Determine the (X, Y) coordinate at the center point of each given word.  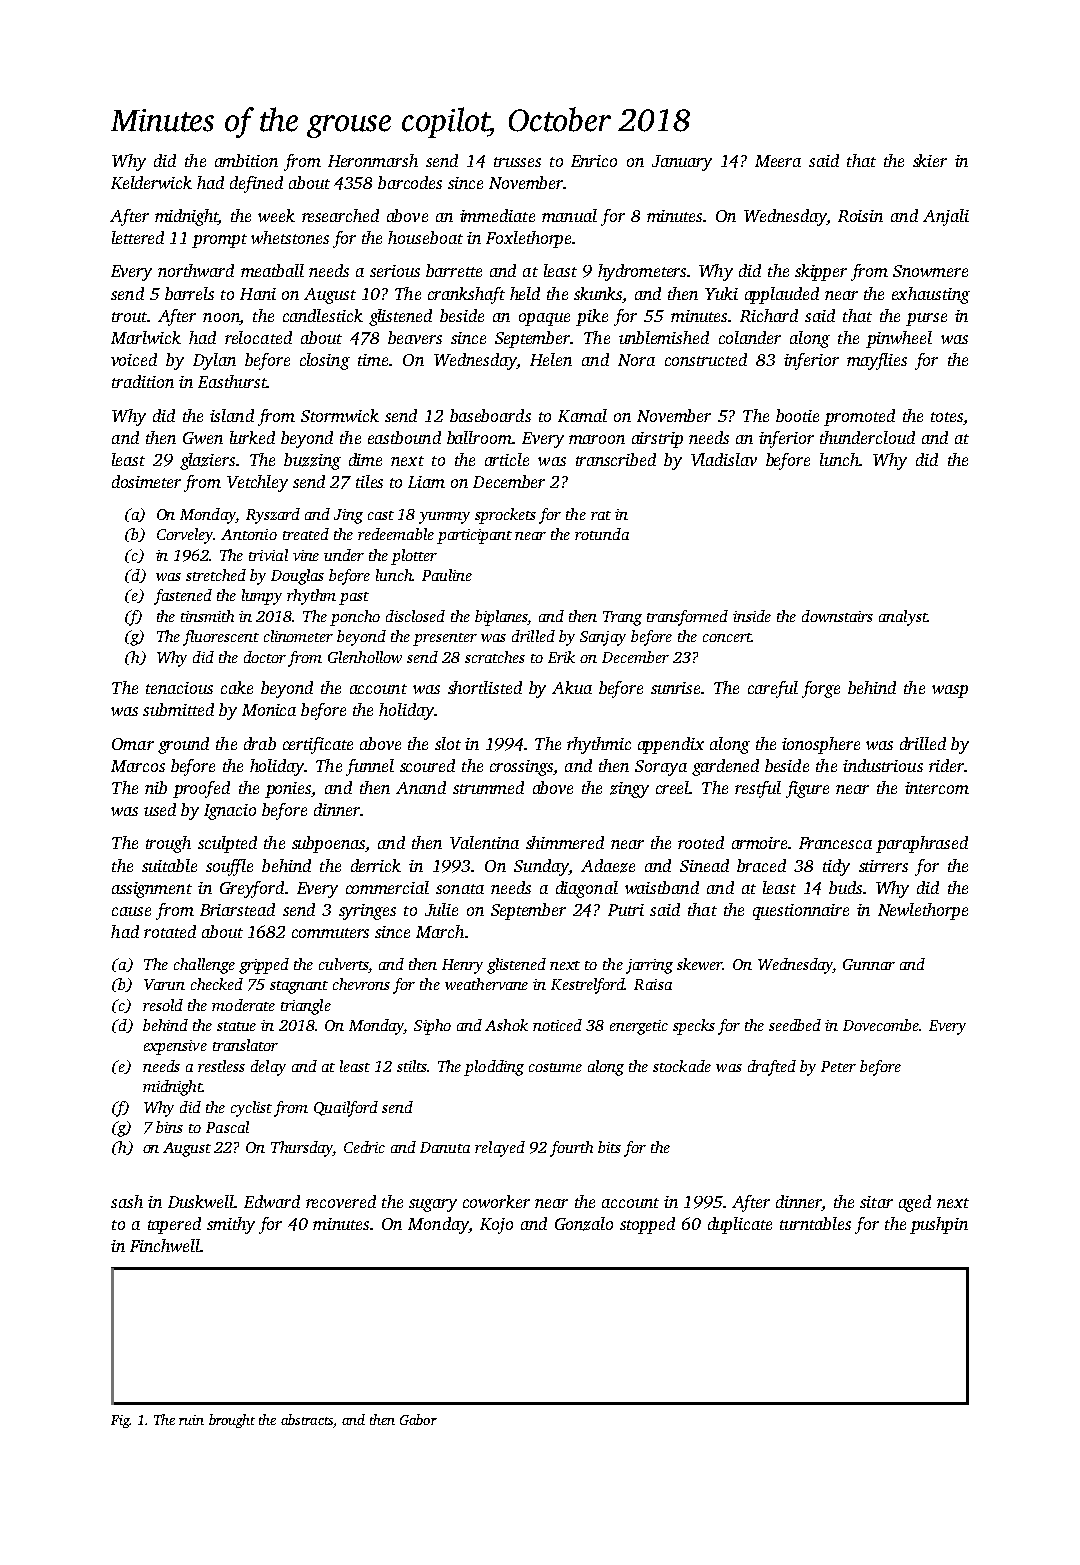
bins (169, 1127)
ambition (246, 160)
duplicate (740, 1225)
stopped (647, 1225)
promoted (859, 417)
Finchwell (165, 1245)
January (682, 163)
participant (474, 536)
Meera (778, 161)
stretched (216, 575)
